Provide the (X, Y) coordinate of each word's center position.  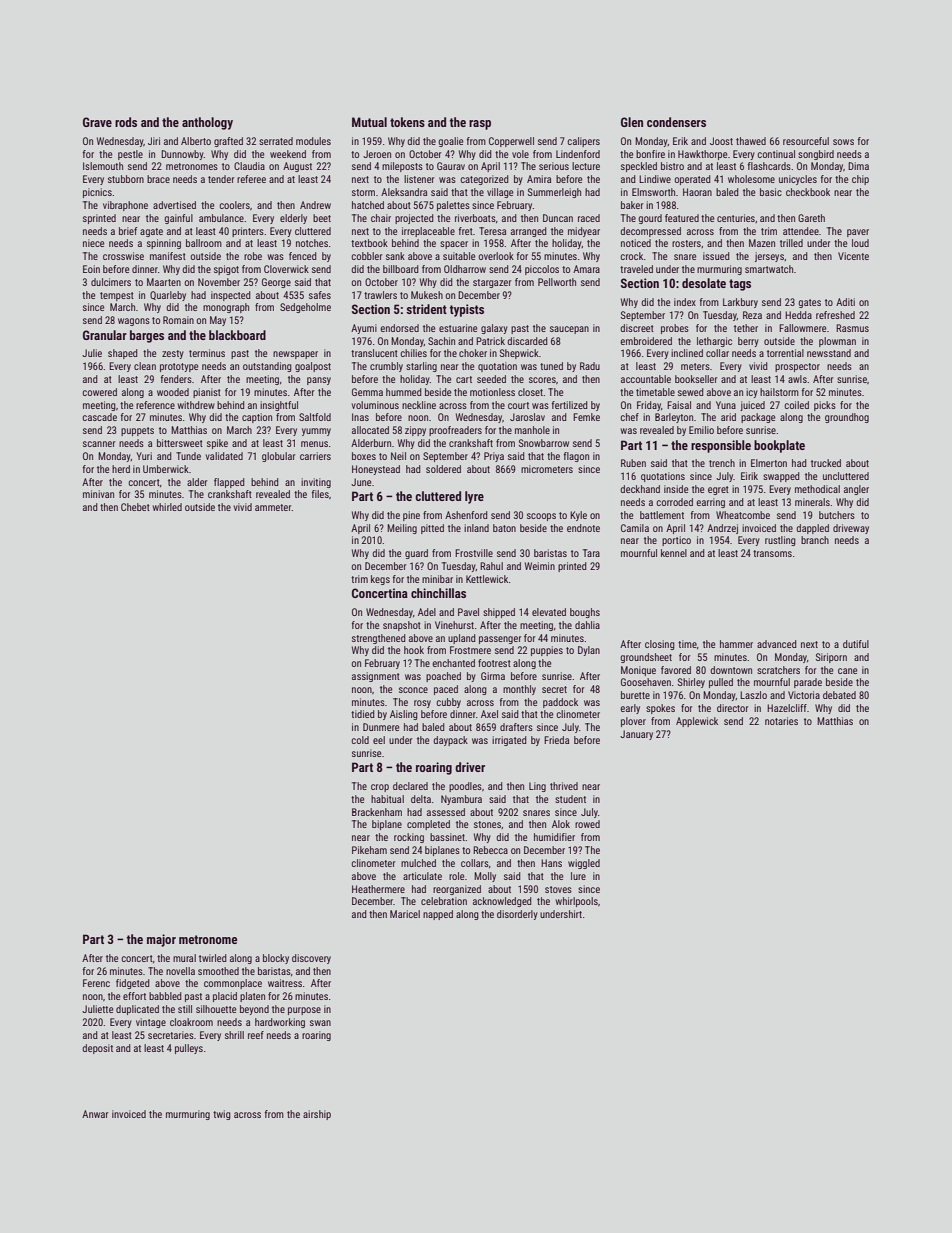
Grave (97, 122)
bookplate (779, 446)
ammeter (273, 507)
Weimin (540, 566)
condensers (676, 122)
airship (317, 1115)
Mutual (369, 122)
